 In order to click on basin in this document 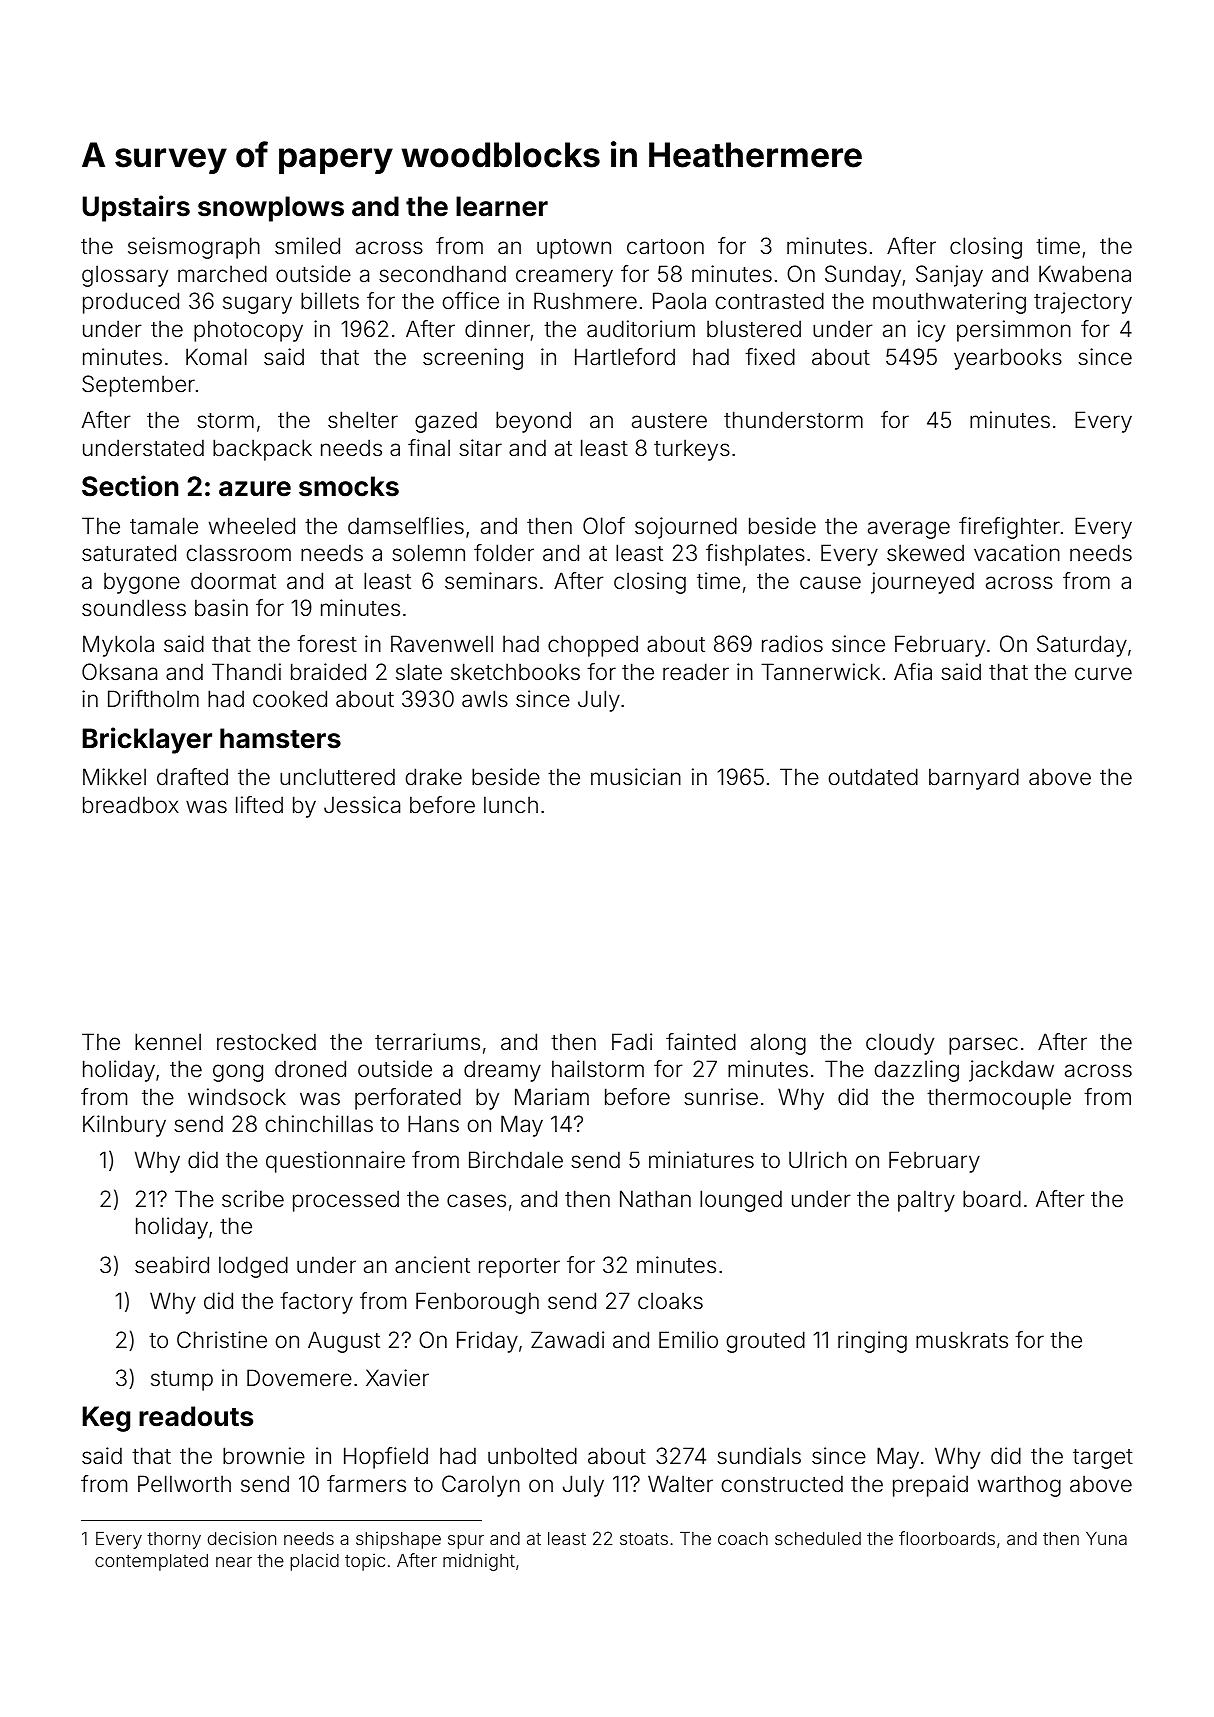, I will do `click(221, 608)`.
